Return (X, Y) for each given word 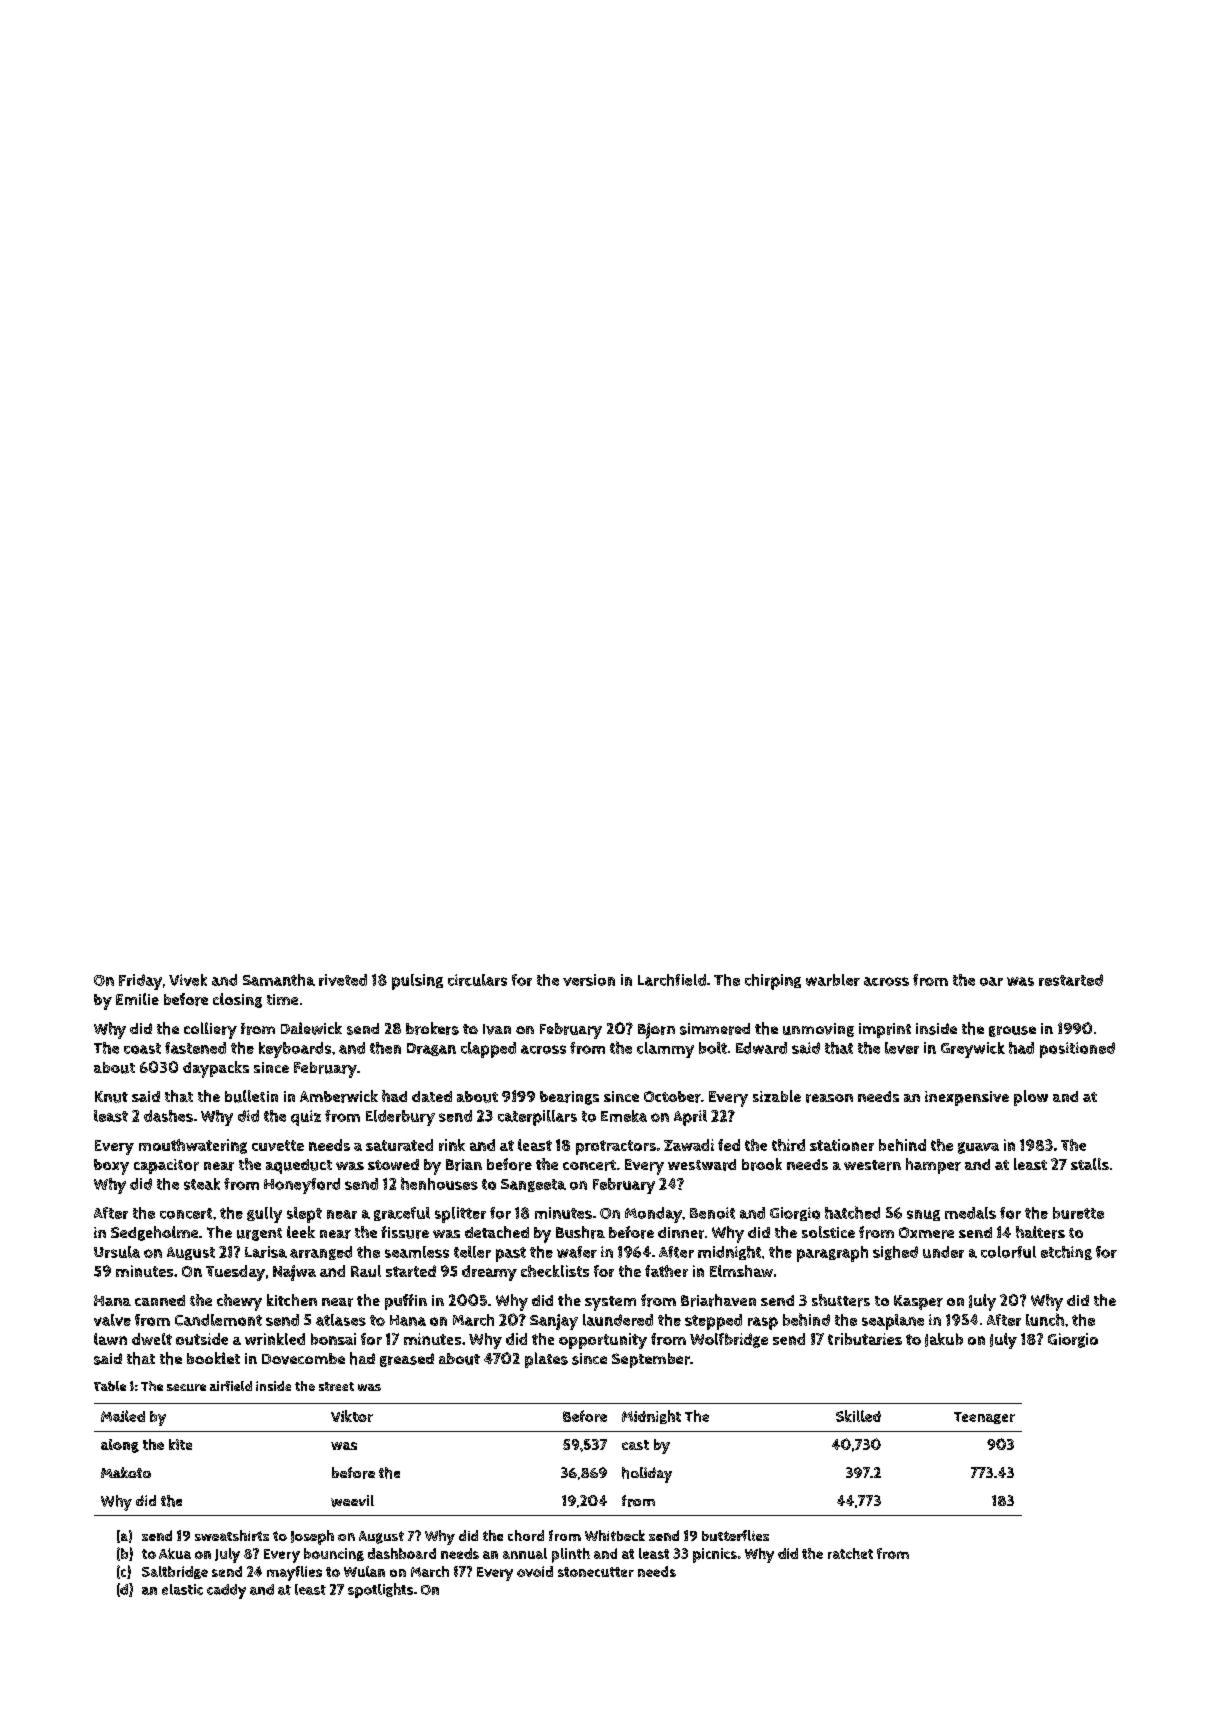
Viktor (352, 1416)
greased (407, 1360)
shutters (841, 1300)
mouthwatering (193, 1146)
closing (237, 1000)
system (610, 1303)
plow (1031, 1098)
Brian (464, 1165)
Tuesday (235, 1273)
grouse (1012, 1031)
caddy (226, 1591)
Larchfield (672, 980)
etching (1066, 1253)
